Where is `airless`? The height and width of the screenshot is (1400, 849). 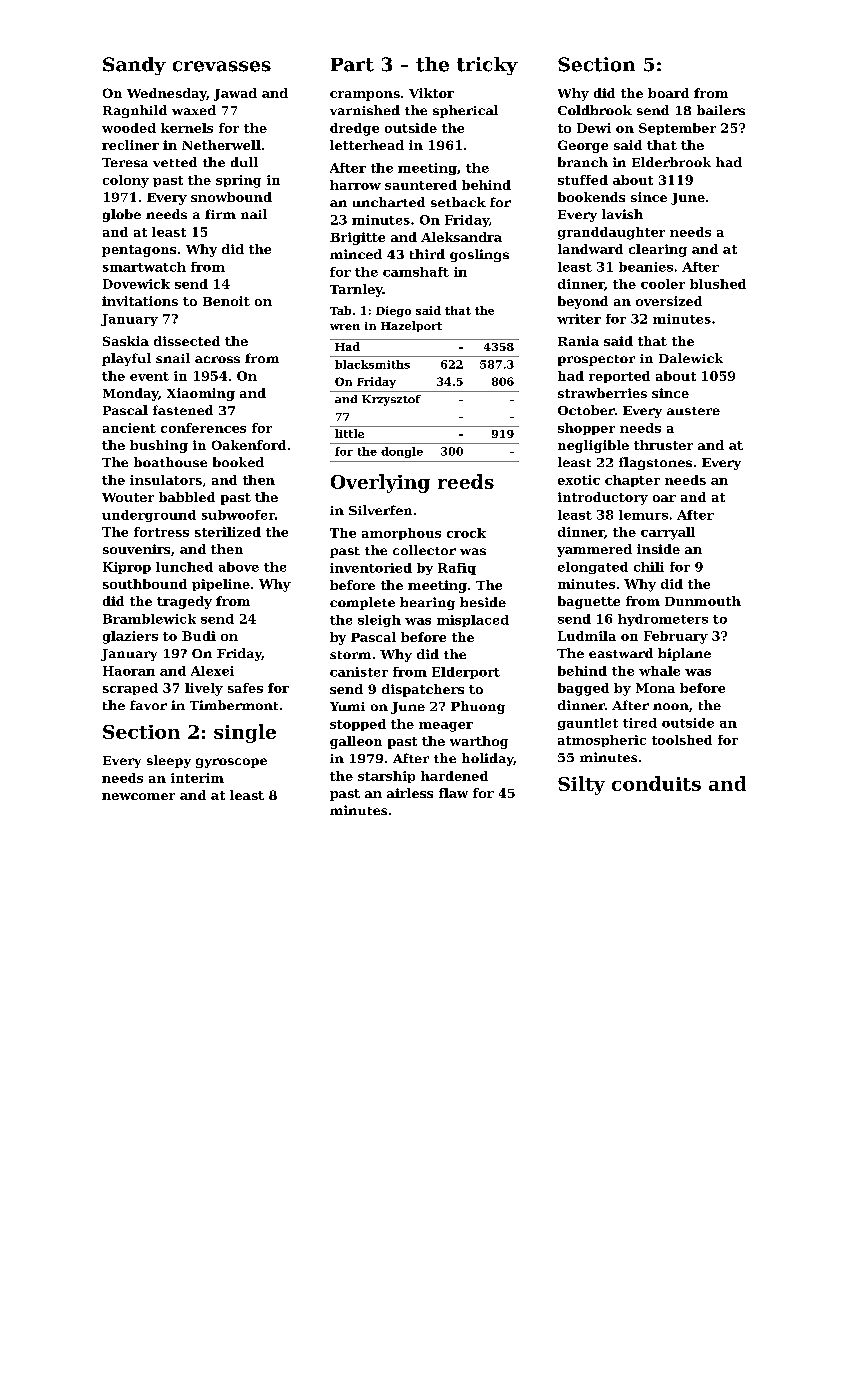
airless is located at coordinates (410, 793).
